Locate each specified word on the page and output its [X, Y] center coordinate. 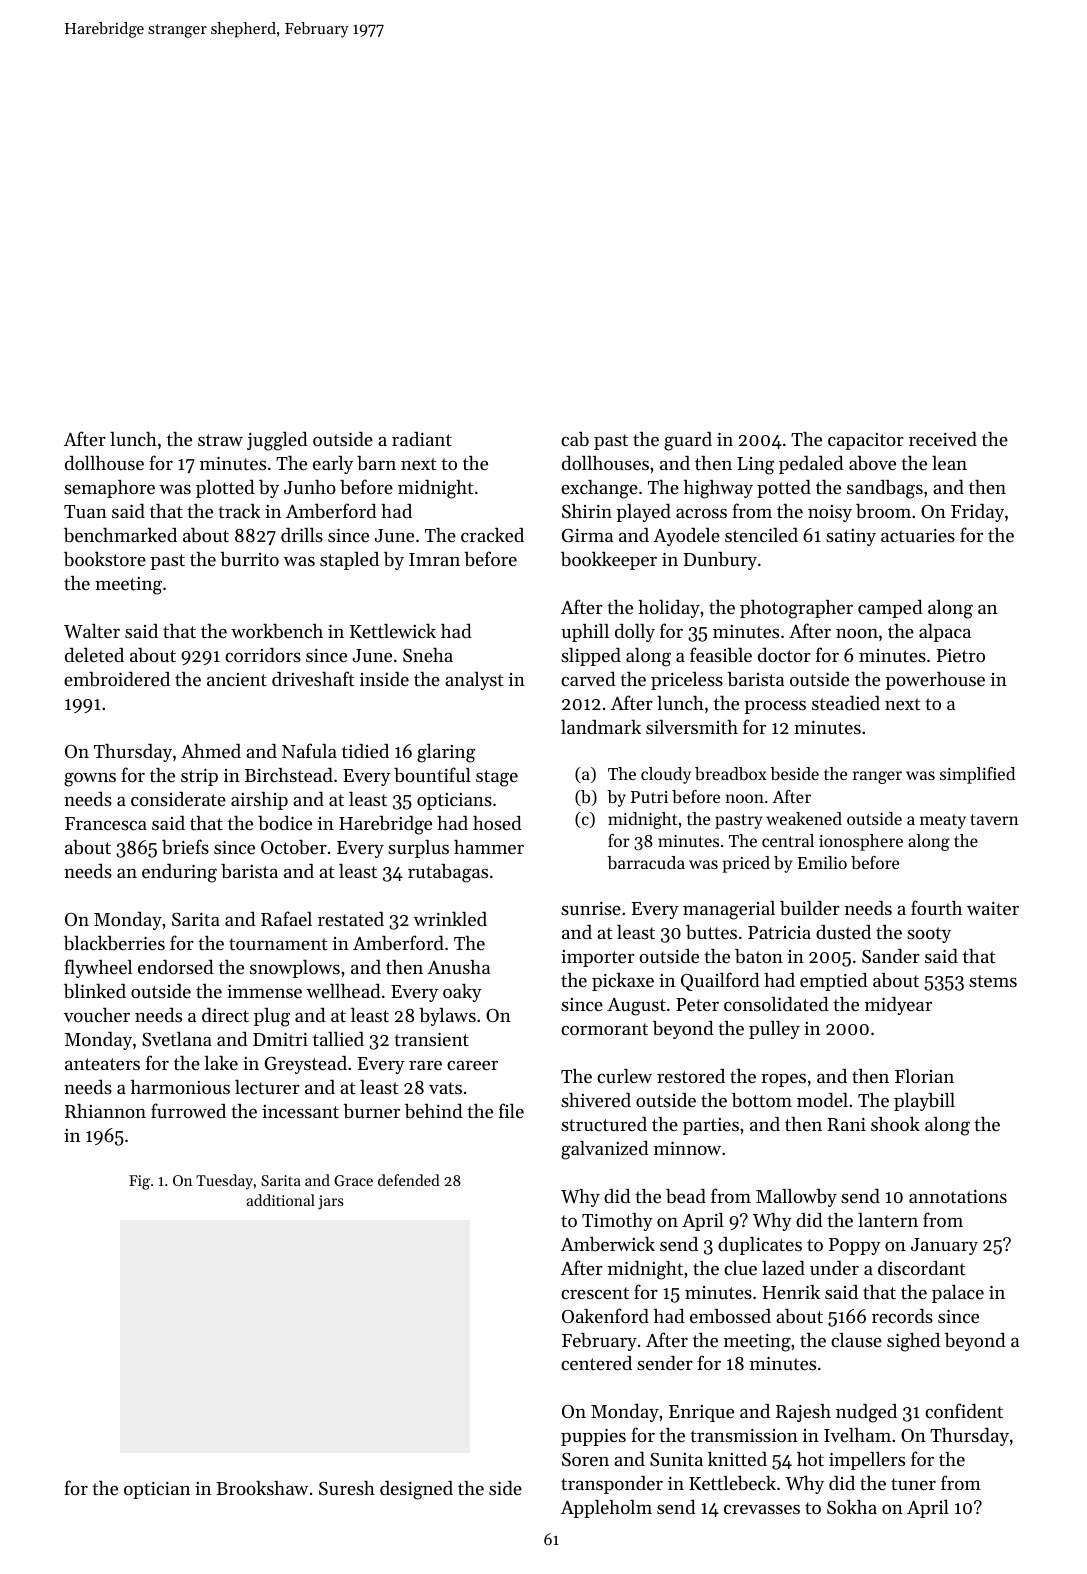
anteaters [102, 1064]
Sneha [428, 655]
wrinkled [450, 919]
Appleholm [606, 1509]
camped [890, 609]
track [239, 511]
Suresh [347, 1488]
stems [993, 981]
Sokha [852, 1507]
